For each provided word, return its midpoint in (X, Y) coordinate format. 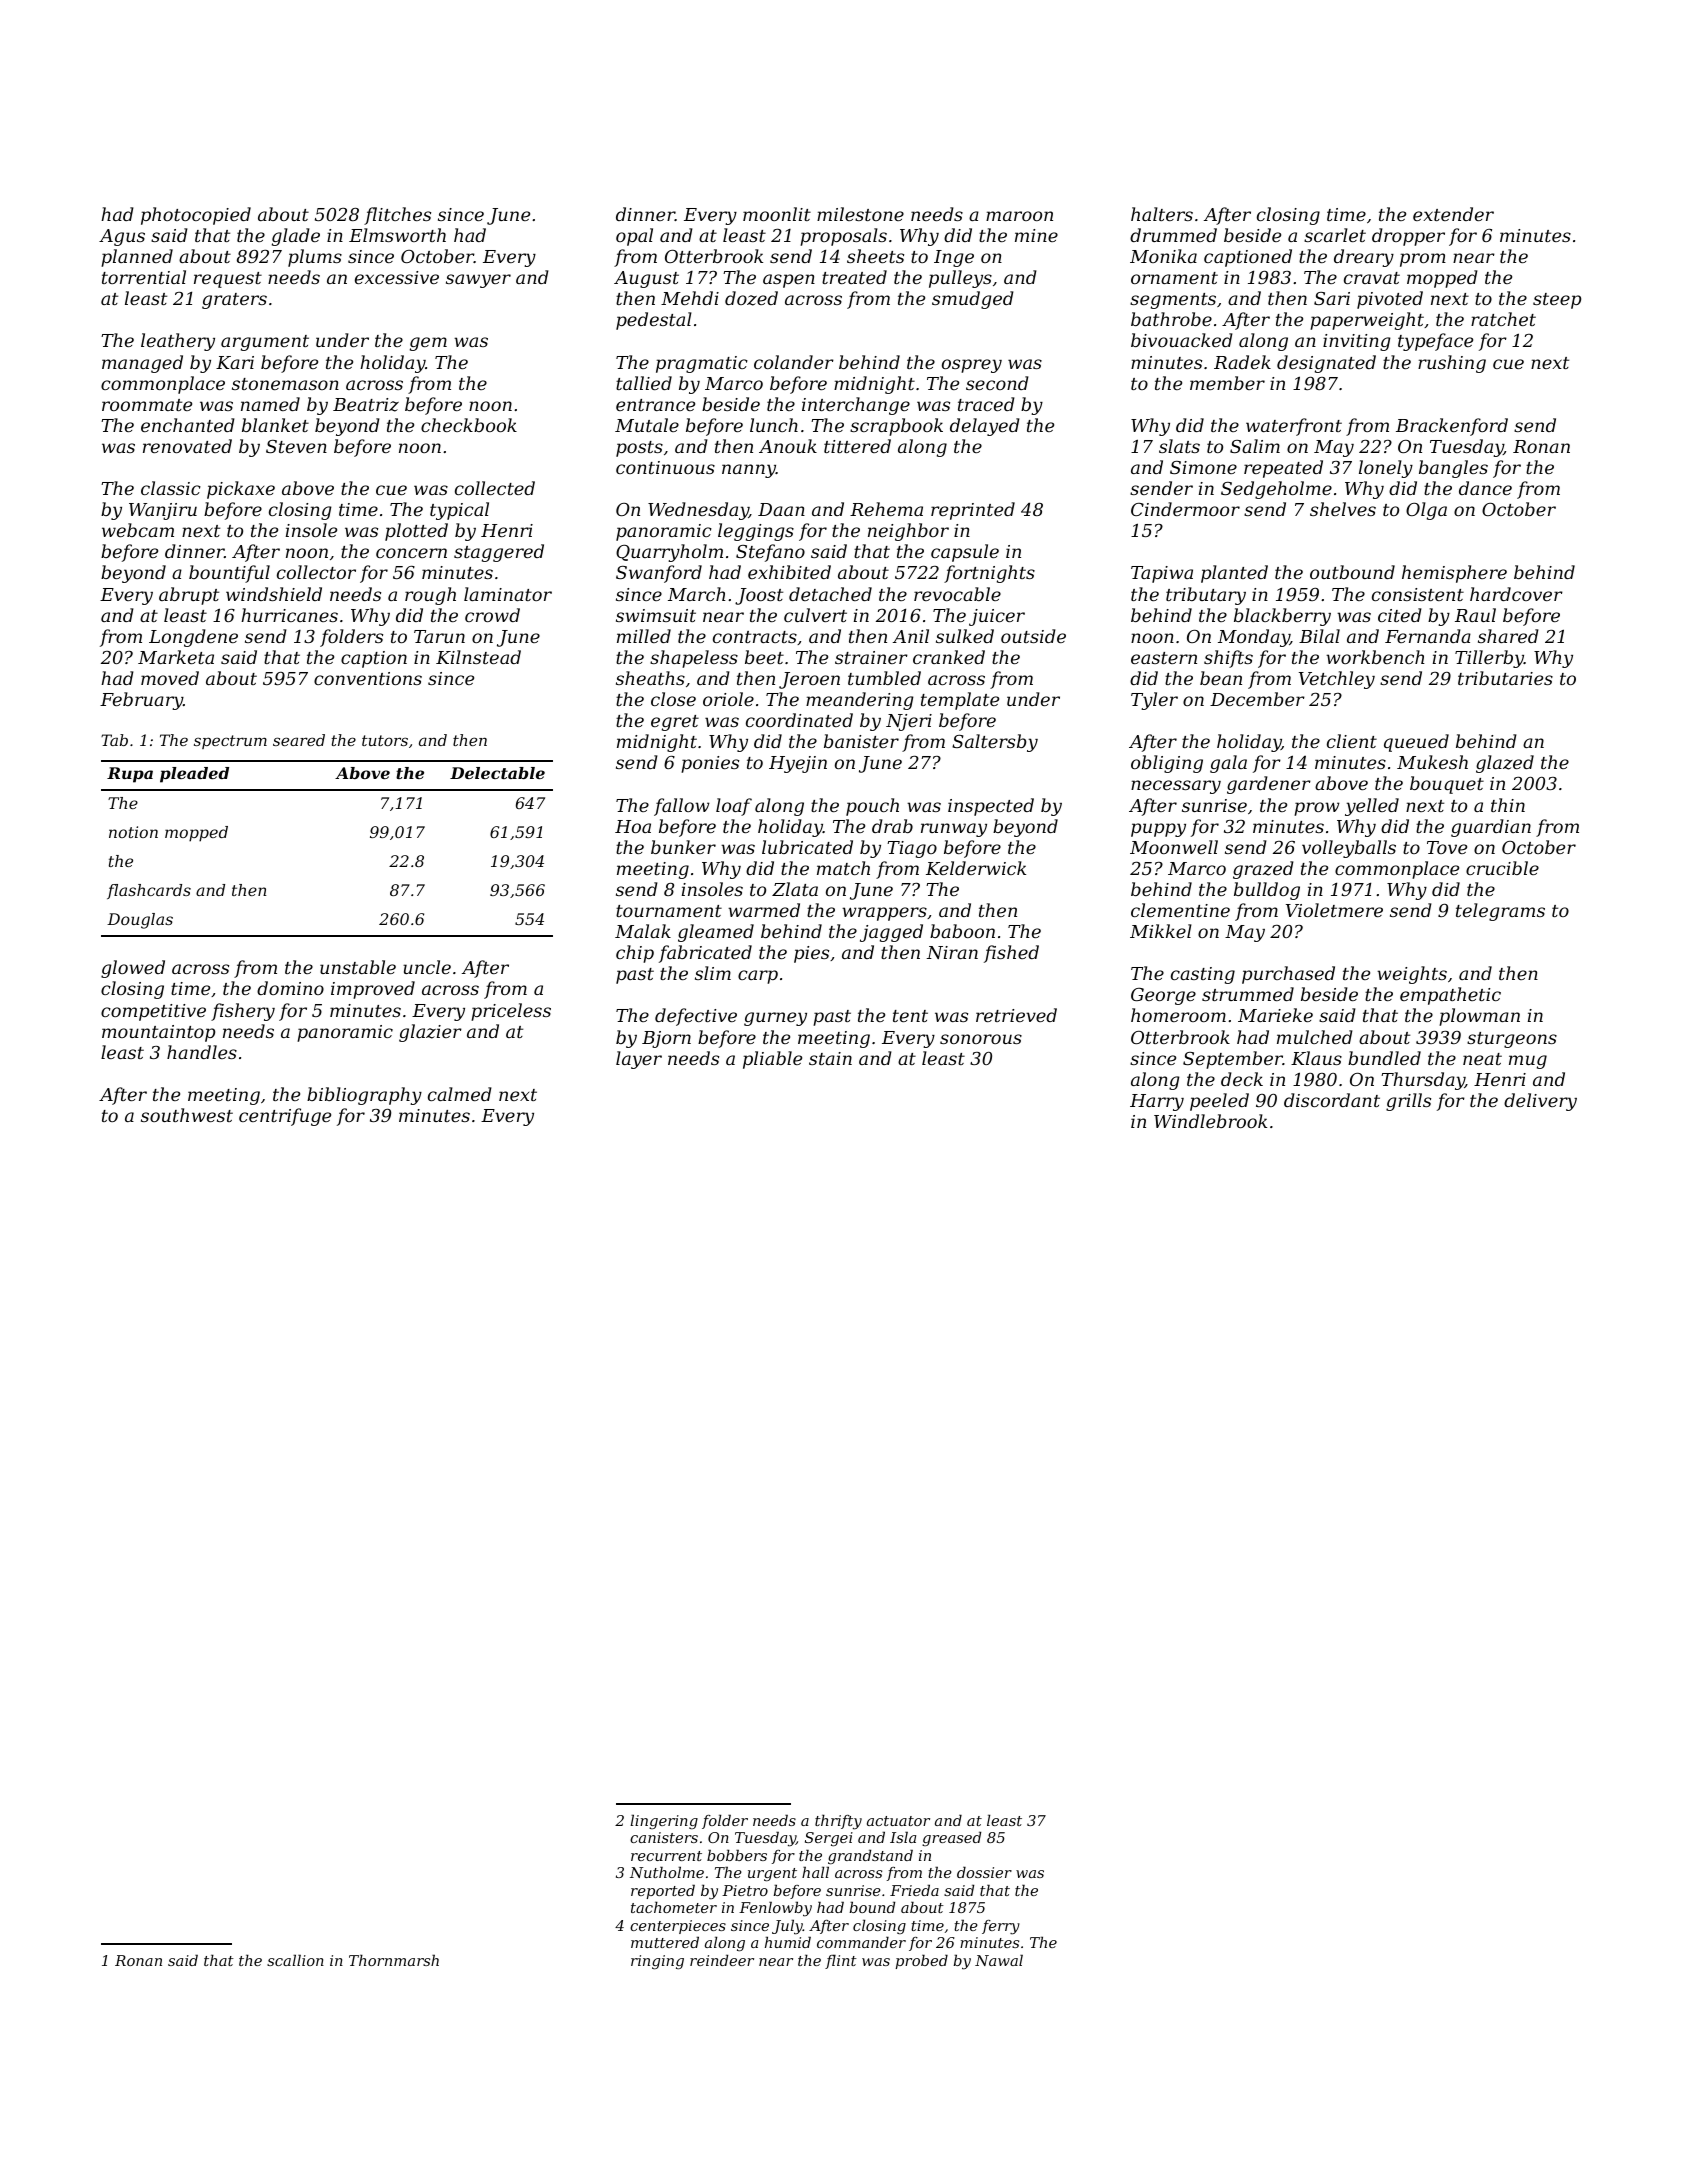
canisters (664, 1837)
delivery (1540, 1102)
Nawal (999, 1960)
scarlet (1335, 235)
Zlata (795, 889)
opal (634, 237)
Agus (122, 237)
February (141, 701)
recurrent (666, 1856)
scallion (295, 1960)
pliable (772, 1060)
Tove (1447, 847)
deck (1242, 1079)
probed (922, 1961)
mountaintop (158, 1033)
